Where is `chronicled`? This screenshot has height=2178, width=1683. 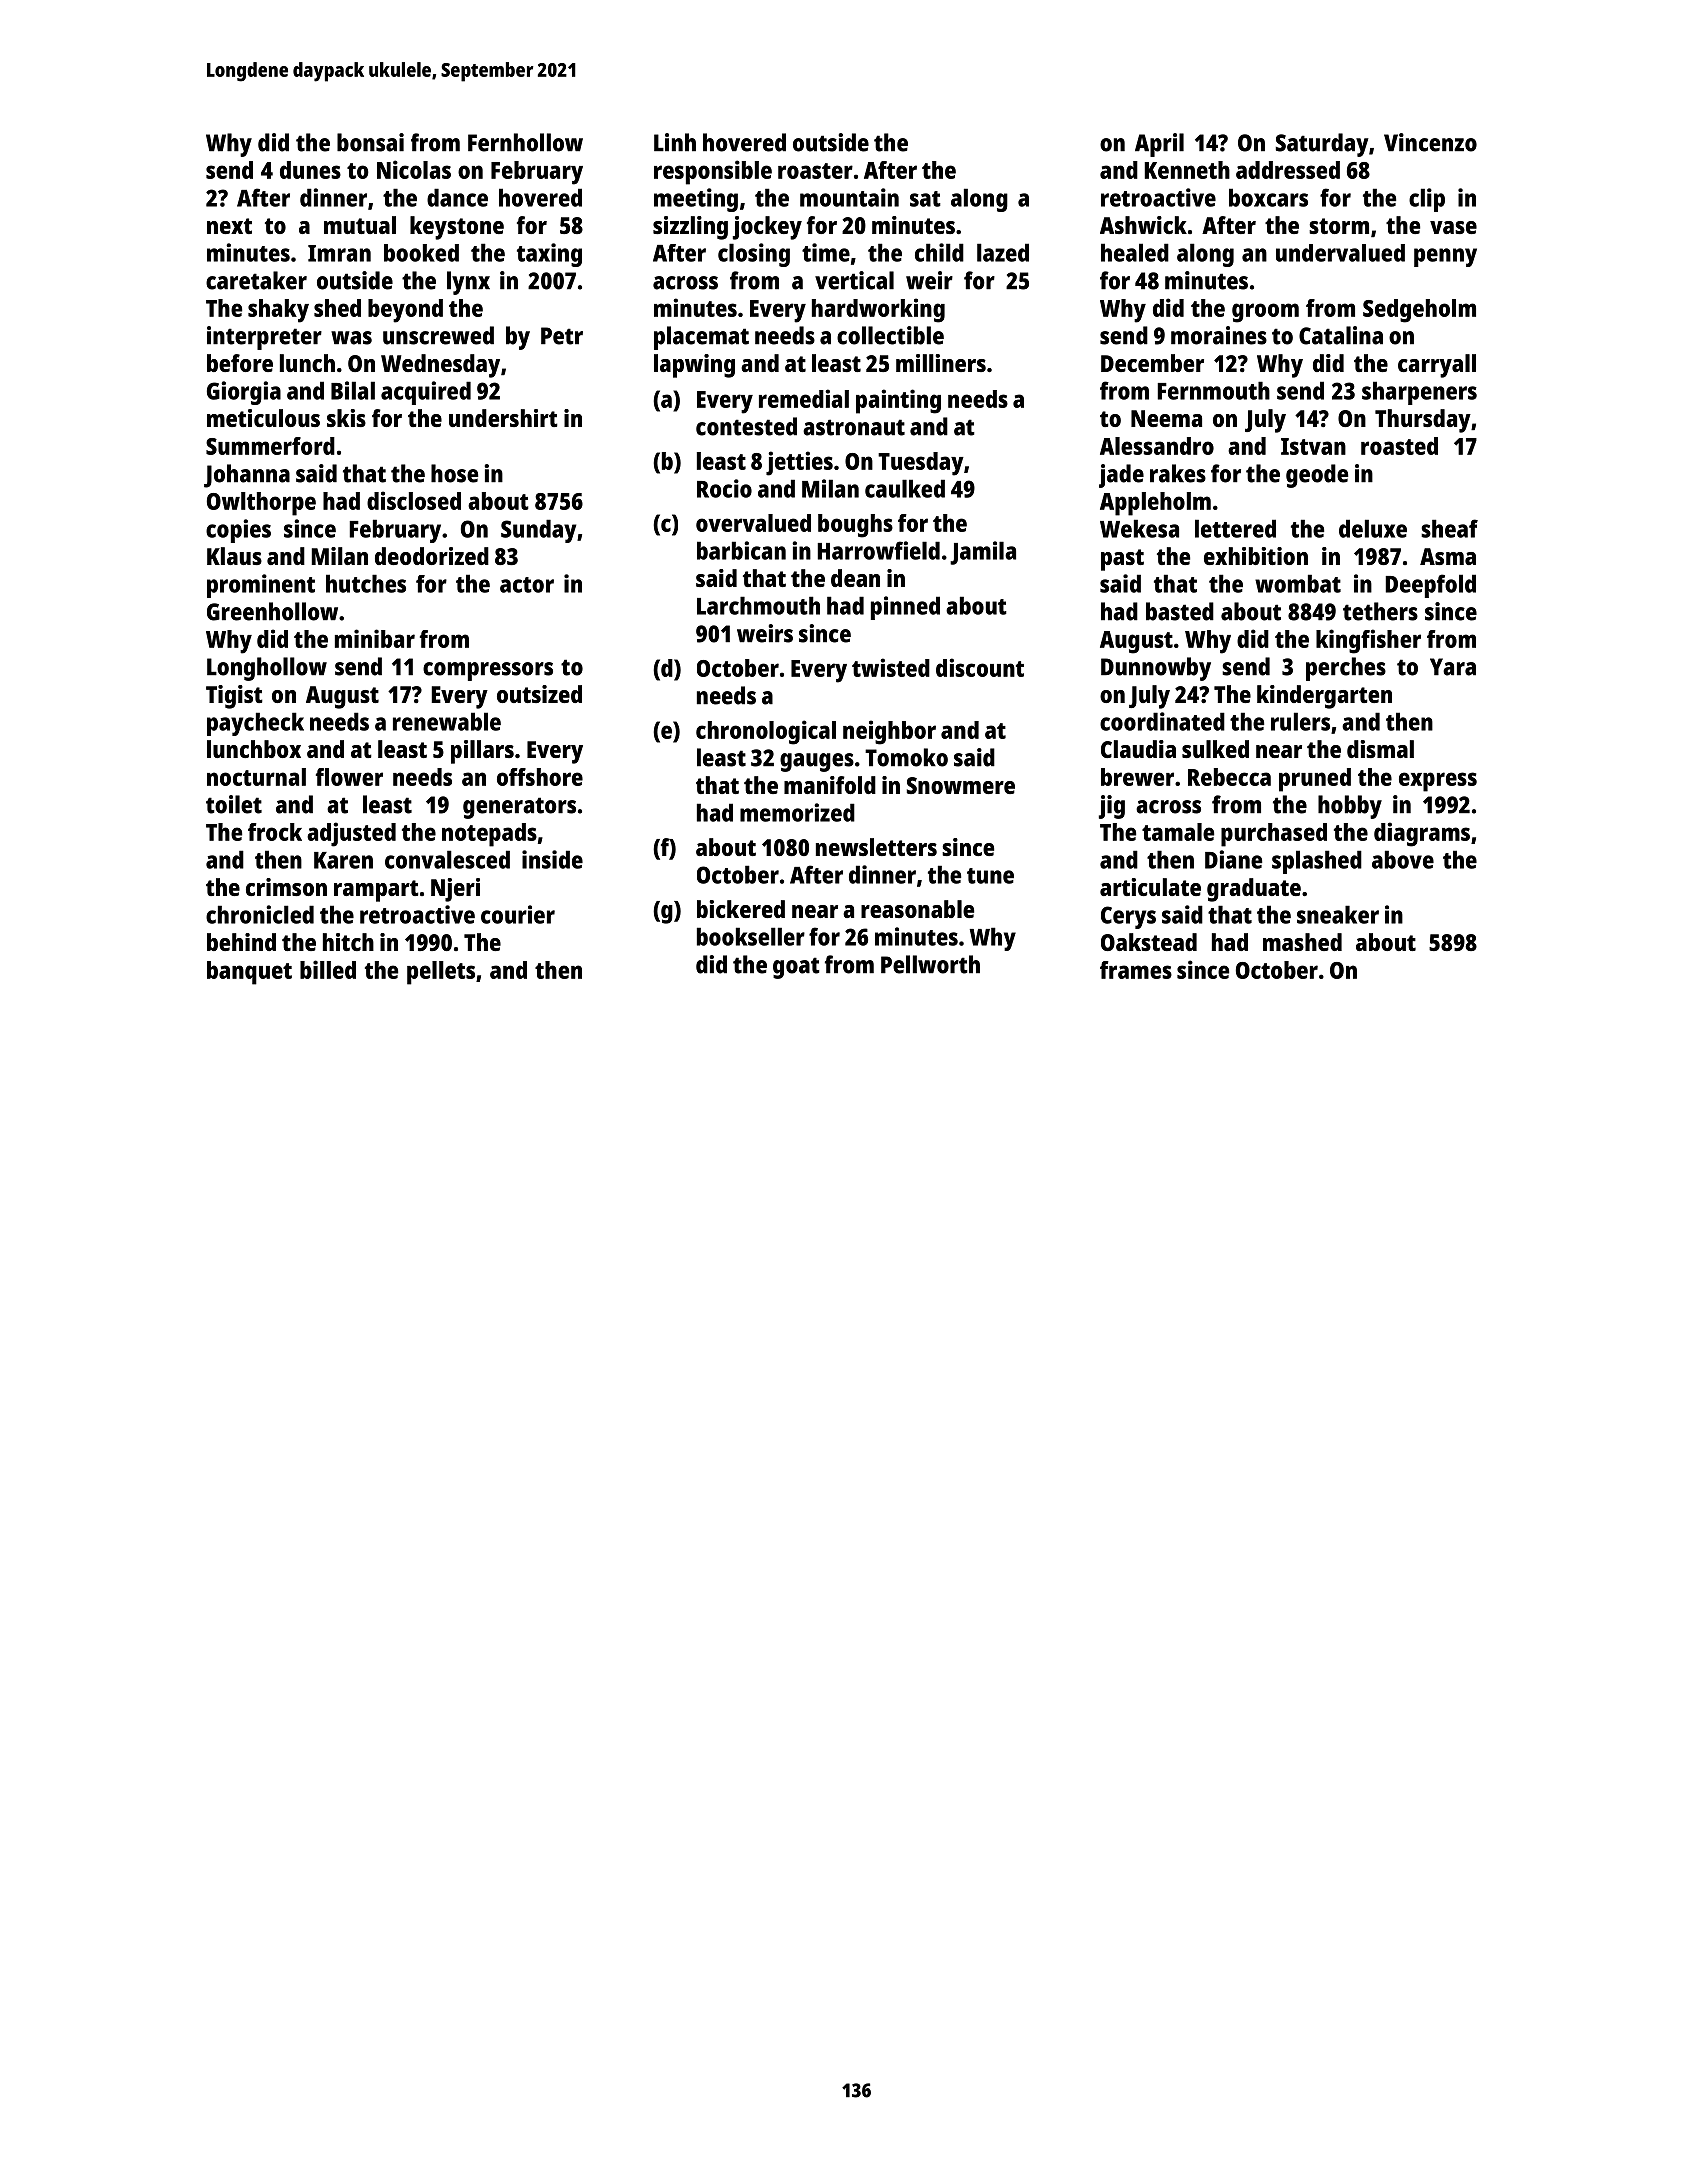 chronicled is located at coordinates (260, 914).
